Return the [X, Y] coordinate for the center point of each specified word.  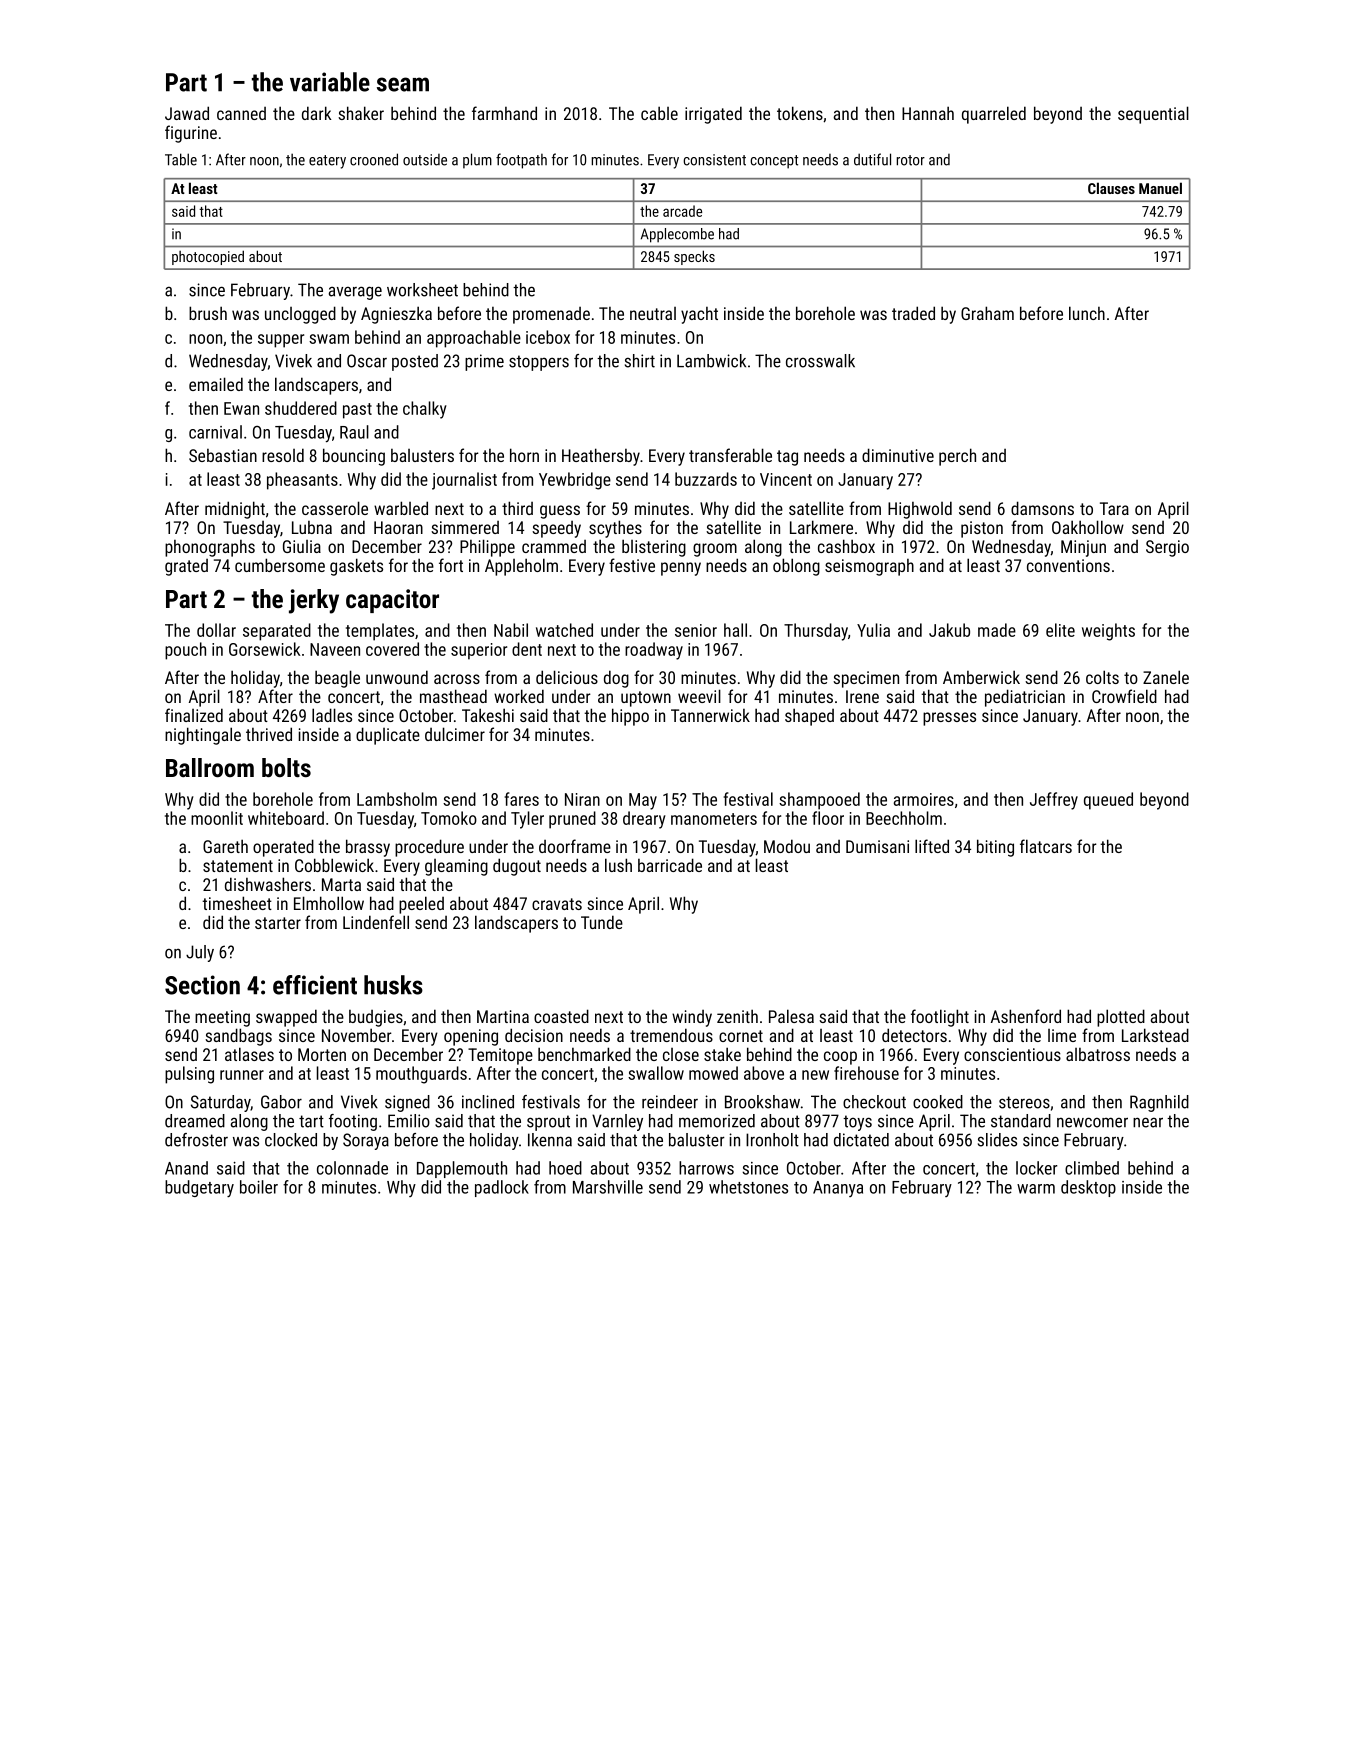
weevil [699, 696]
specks [694, 257]
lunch [1087, 313]
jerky [314, 601]
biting [995, 848]
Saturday [221, 1103]
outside [425, 160]
